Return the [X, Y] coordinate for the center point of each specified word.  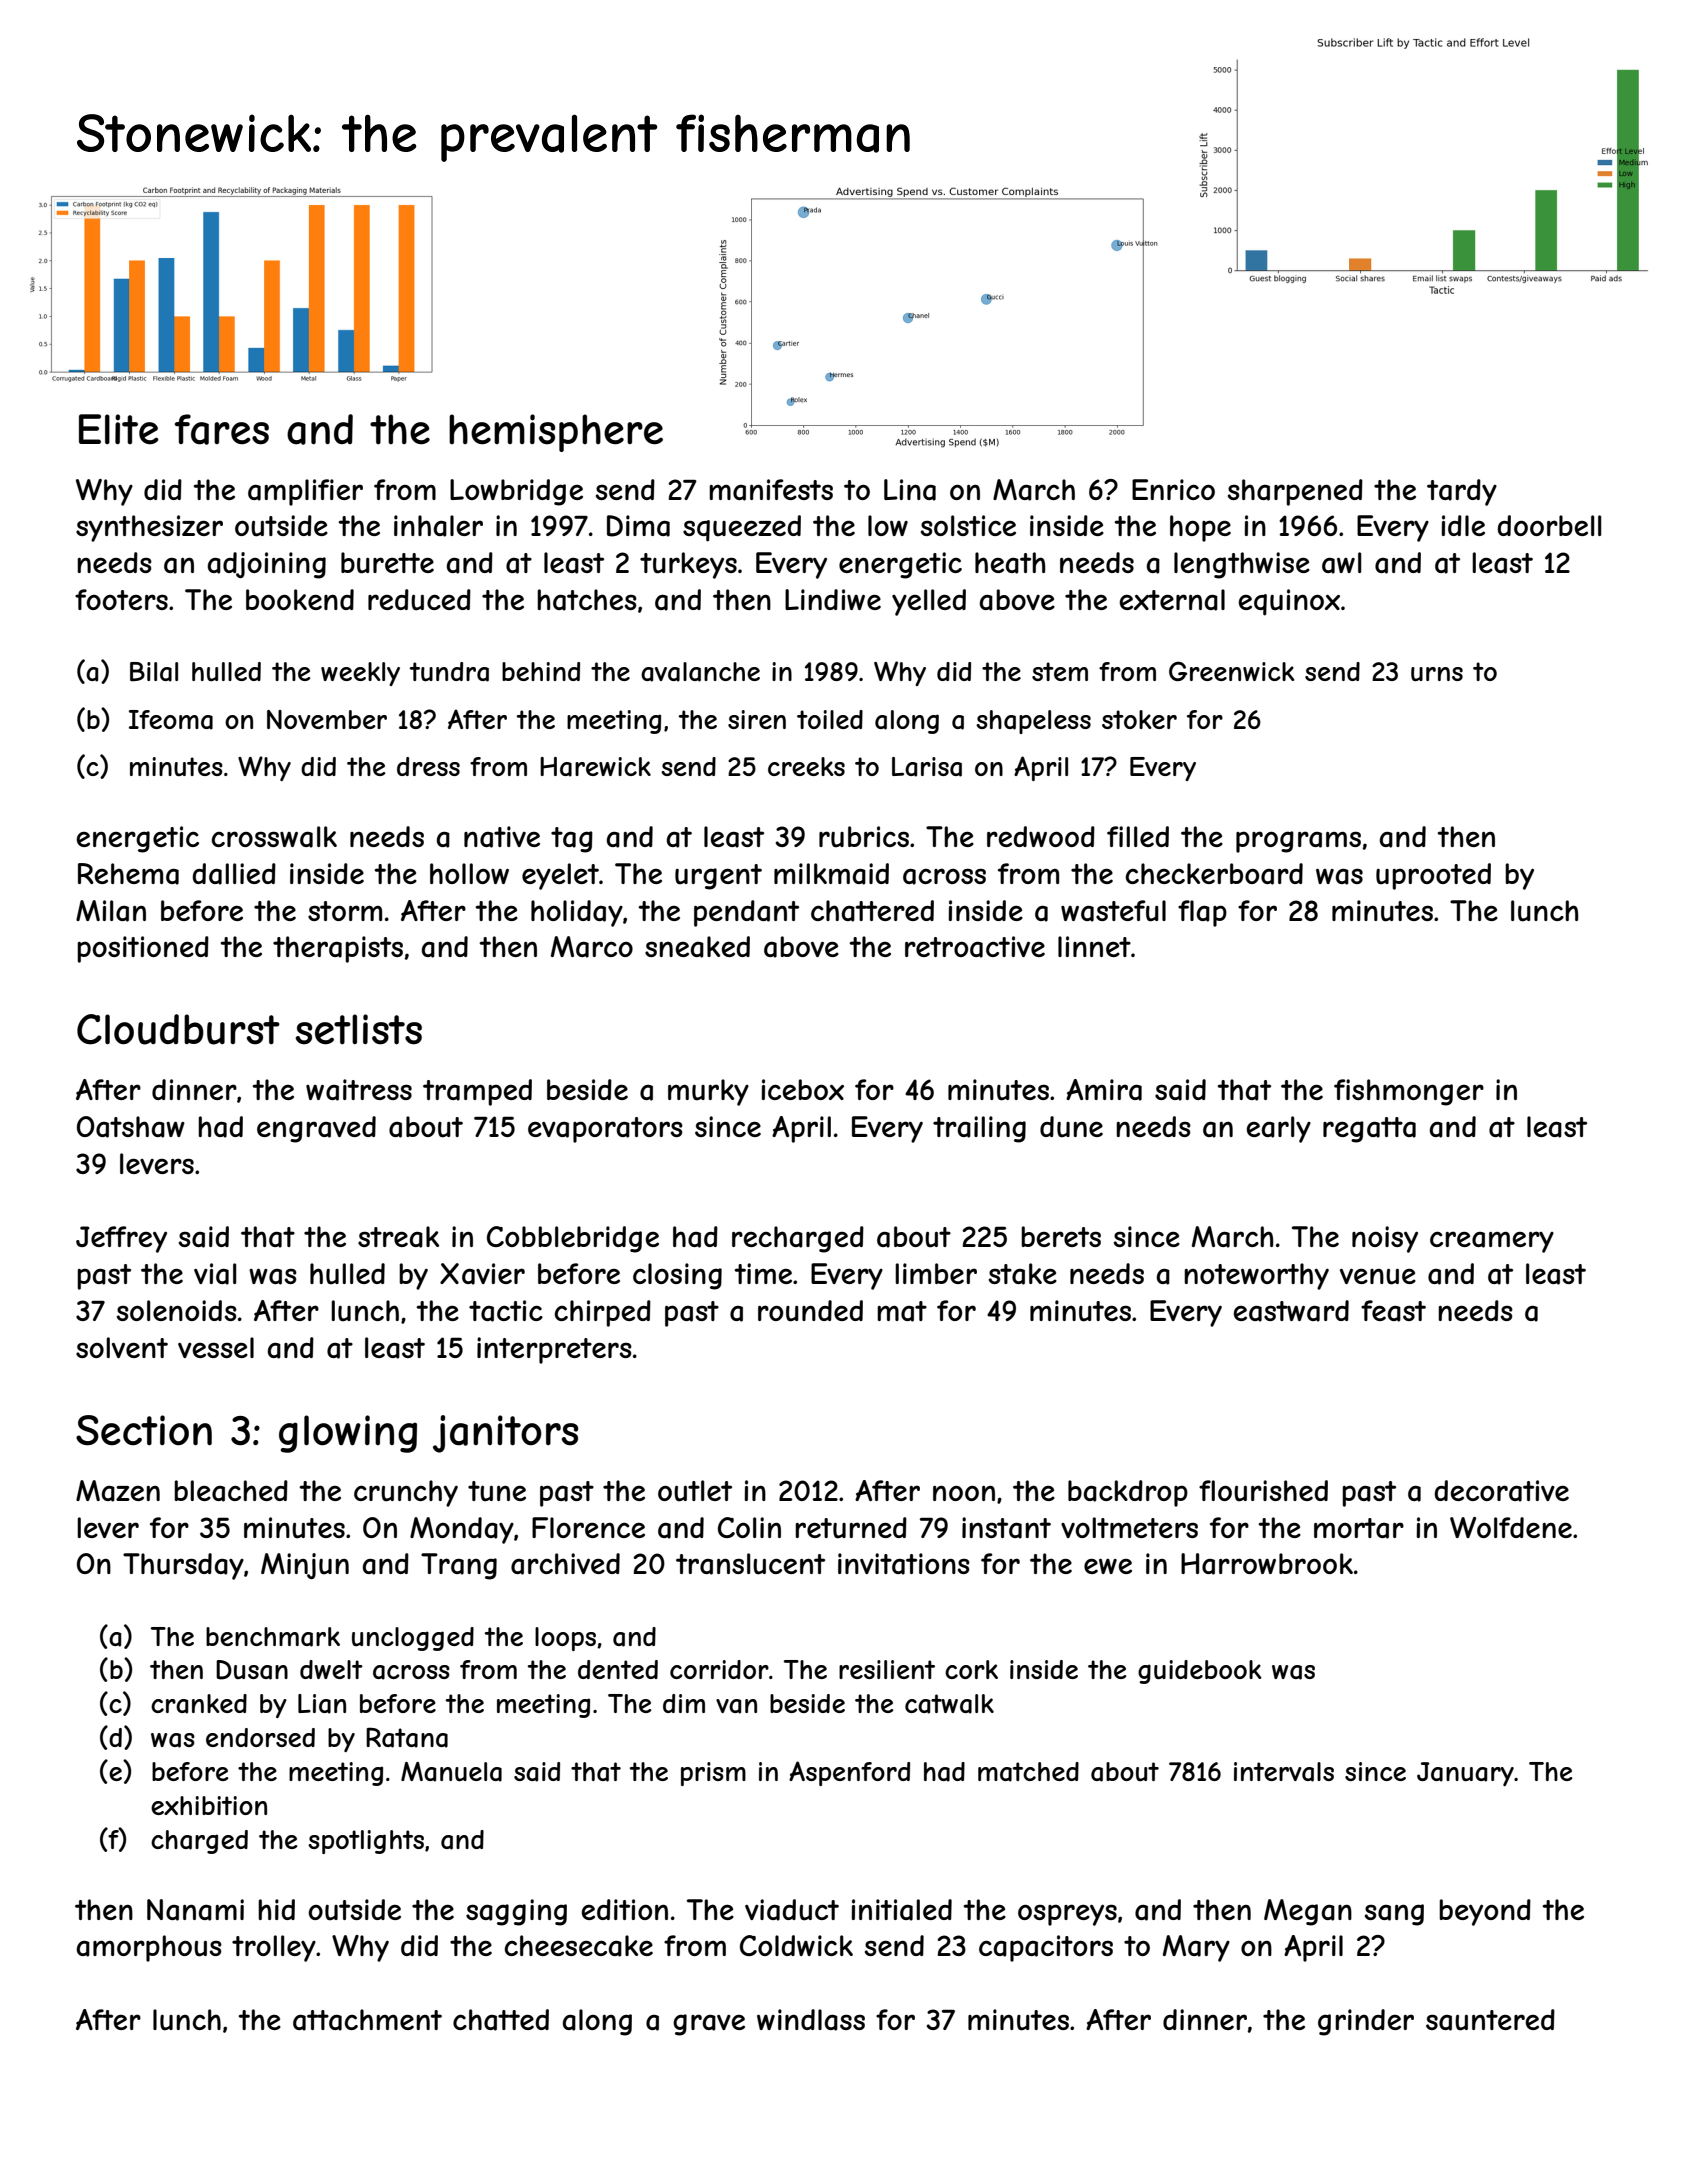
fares [222, 429]
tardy [1462, 492]
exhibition [209, 1805]
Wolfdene [1511, 1527]
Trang [459, 1566]
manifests [771, 490]
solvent [122, 1347]
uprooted [1433, 876]
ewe [1108, 1566]
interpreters [554, 1350]
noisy [1385, 1239]
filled [1138, 836]
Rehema [128, 874]
